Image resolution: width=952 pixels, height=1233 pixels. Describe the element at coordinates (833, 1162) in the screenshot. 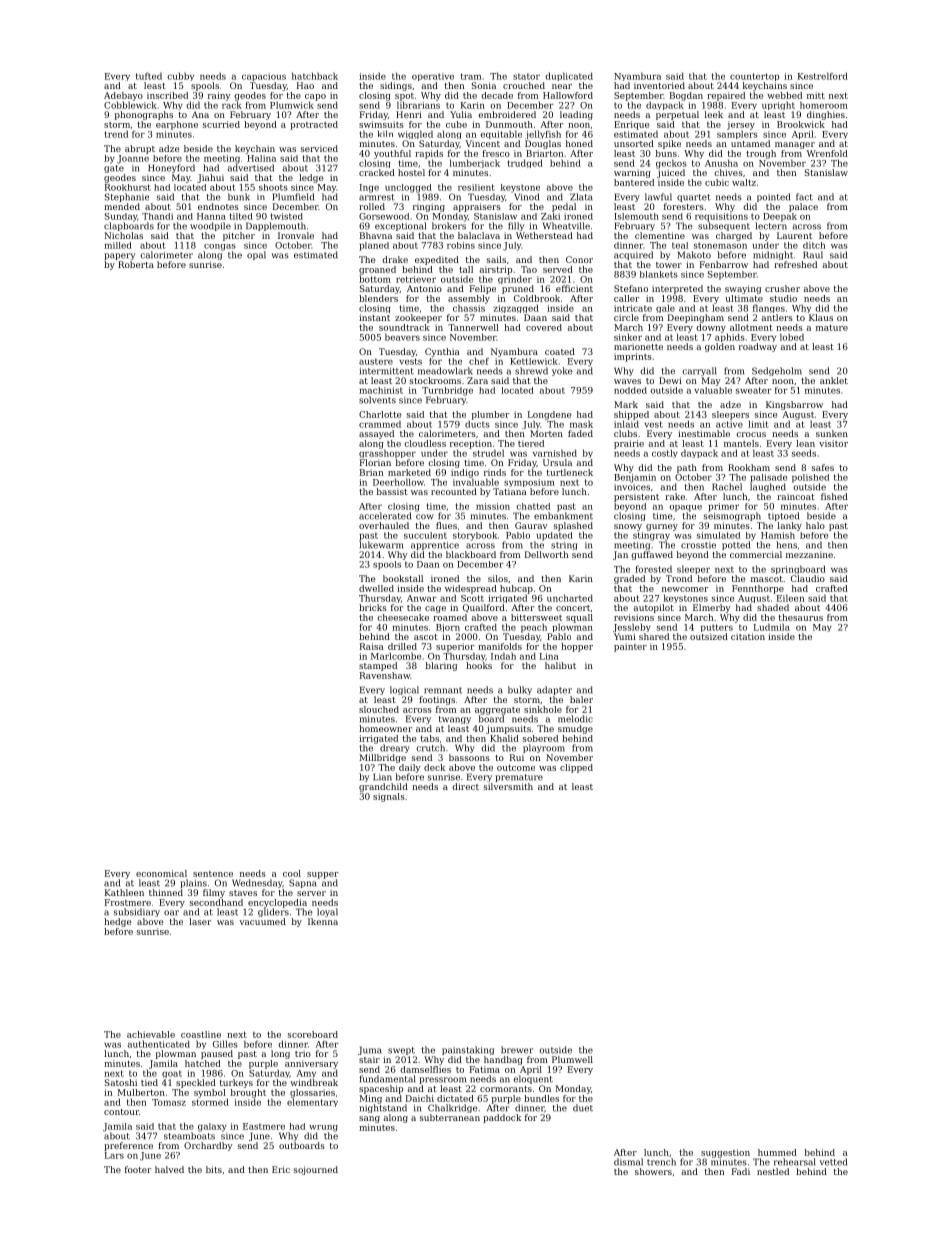

I see `vetted` at that location.
